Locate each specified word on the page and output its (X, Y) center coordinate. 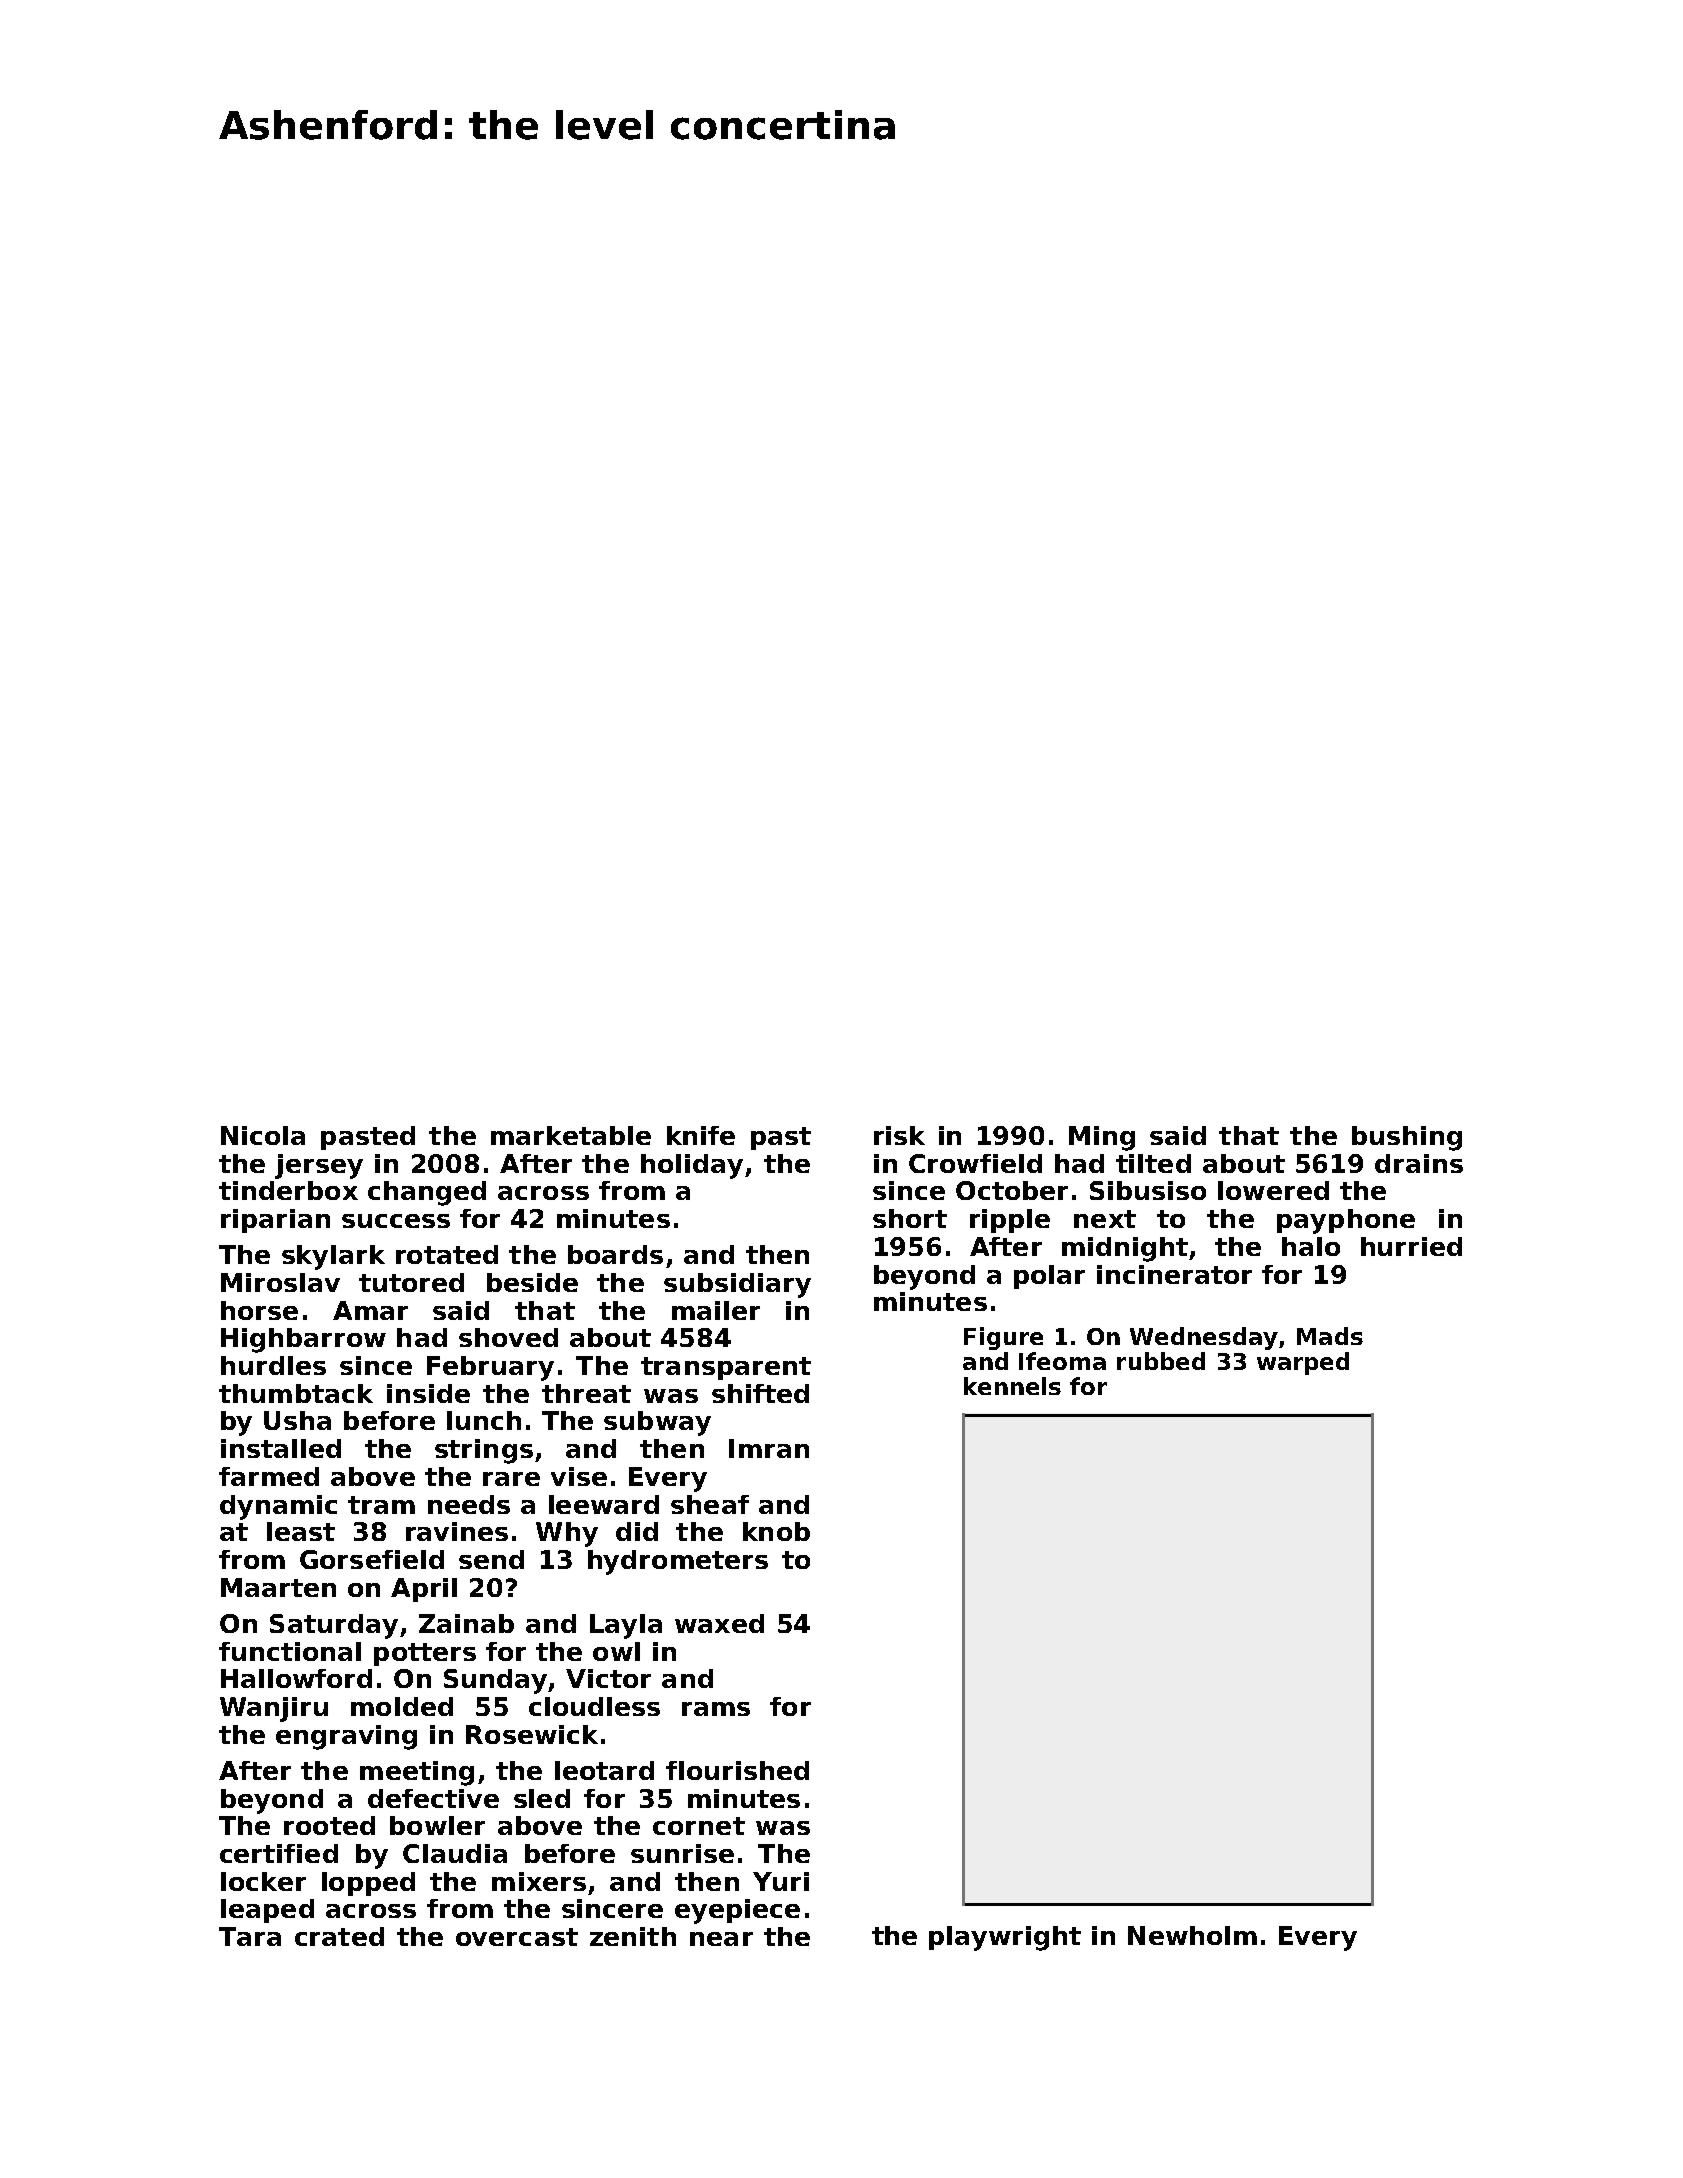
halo (1311, 1246)
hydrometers (678, 1562)
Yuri (781, 1881)
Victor (608, 1678)
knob (776, 1531)
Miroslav (280, 1282)
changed (427, 1193)
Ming (1102, 1138)
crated (339, 1936)
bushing (1407, 1138)
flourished (737, 1770)
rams (716, 1709)
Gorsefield (372, 1559)
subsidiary (737, 1285)
